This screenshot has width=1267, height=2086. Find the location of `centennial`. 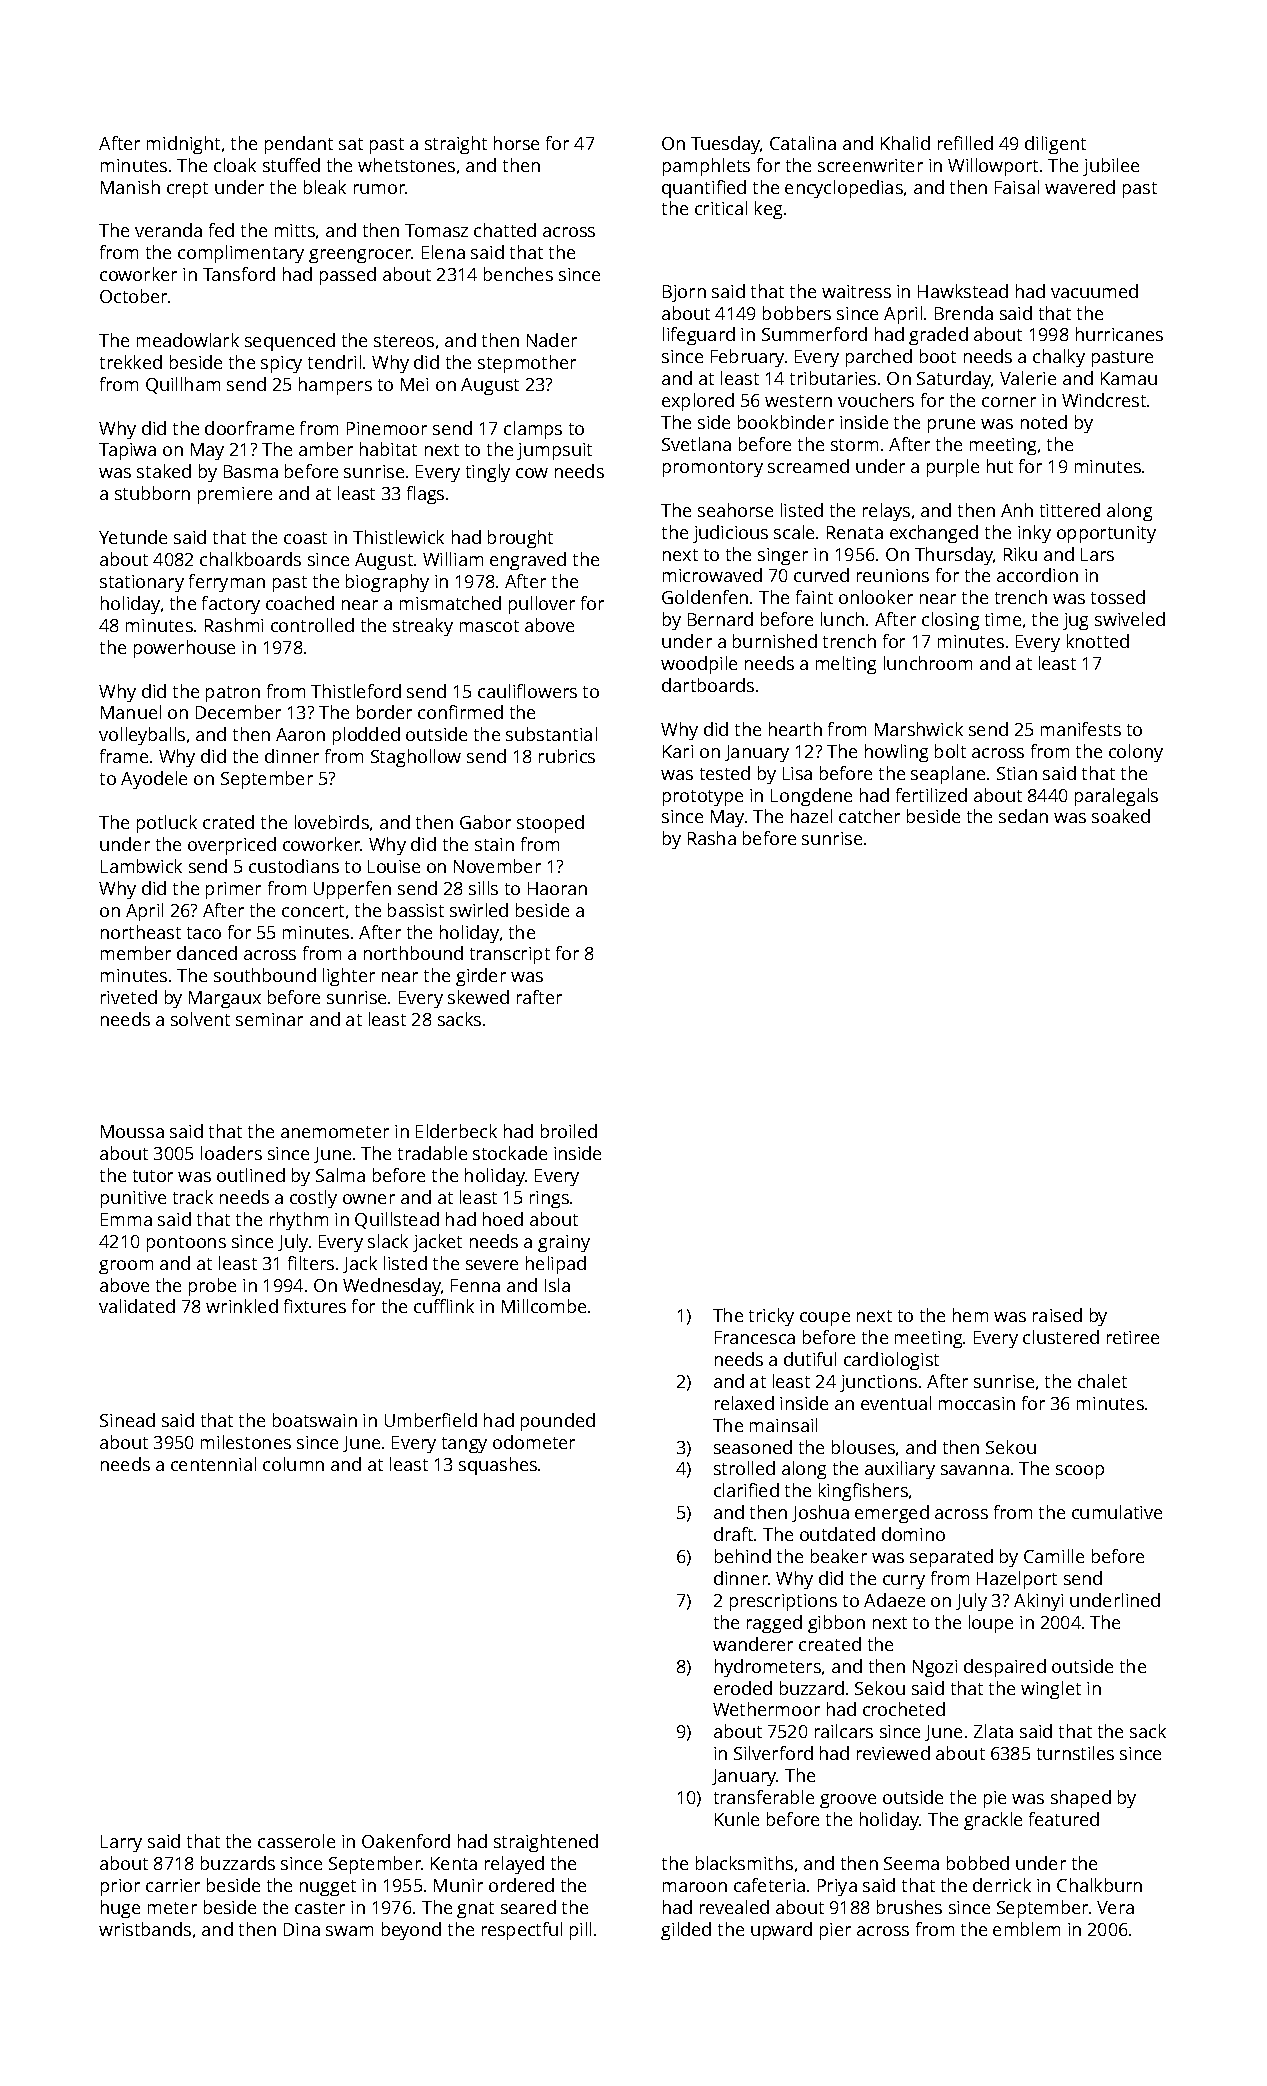

centennial is located at coordinates (213, 1464).
